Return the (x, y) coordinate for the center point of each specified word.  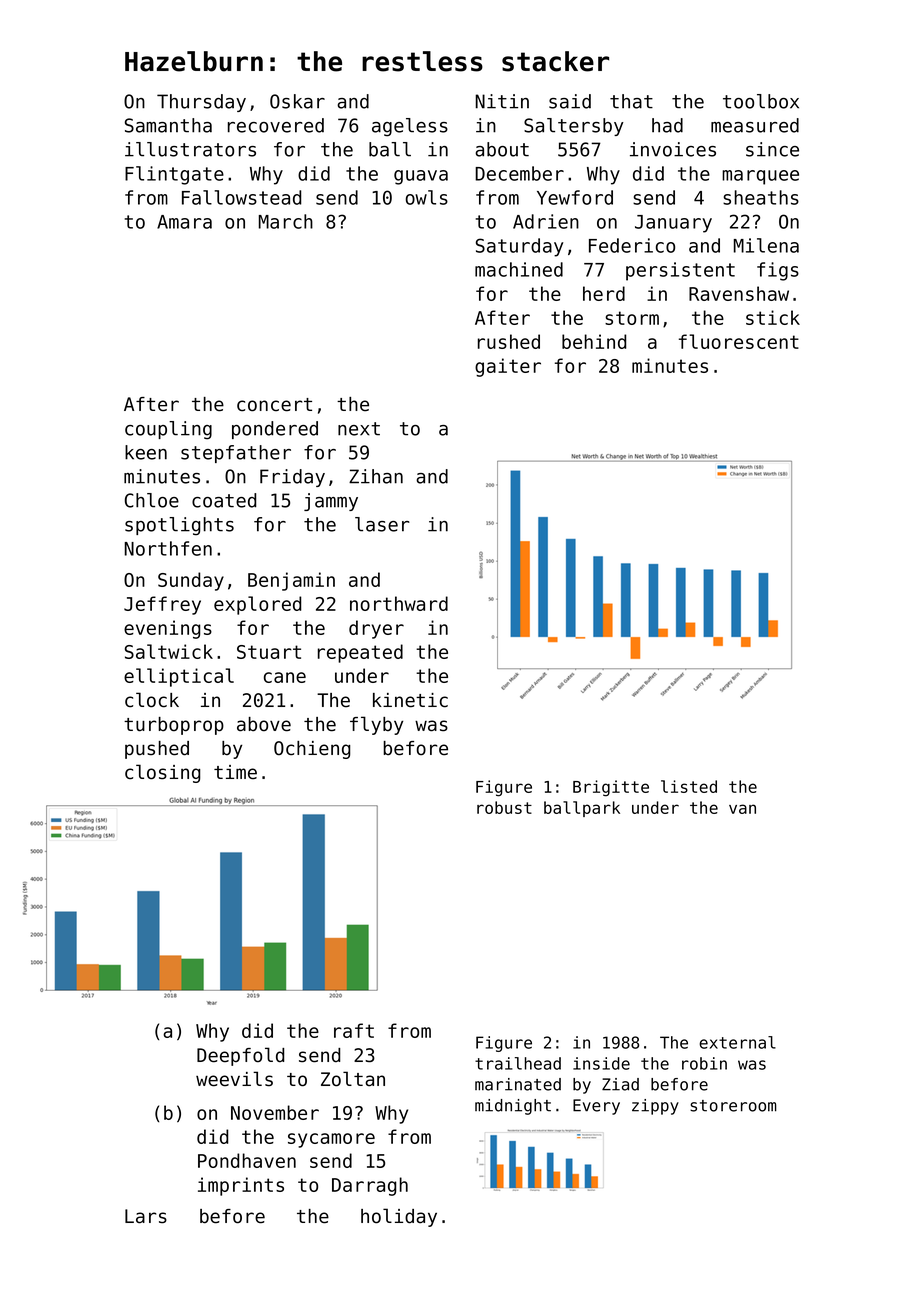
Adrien (546, 221)
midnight (513, 1107)
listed (689, 786)
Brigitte (611, 788)
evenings (168, 629)
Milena (766, 245)
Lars (146, 1216)
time (235, 772)
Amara (184, 222)
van (742, 809)
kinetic (410, 700)
